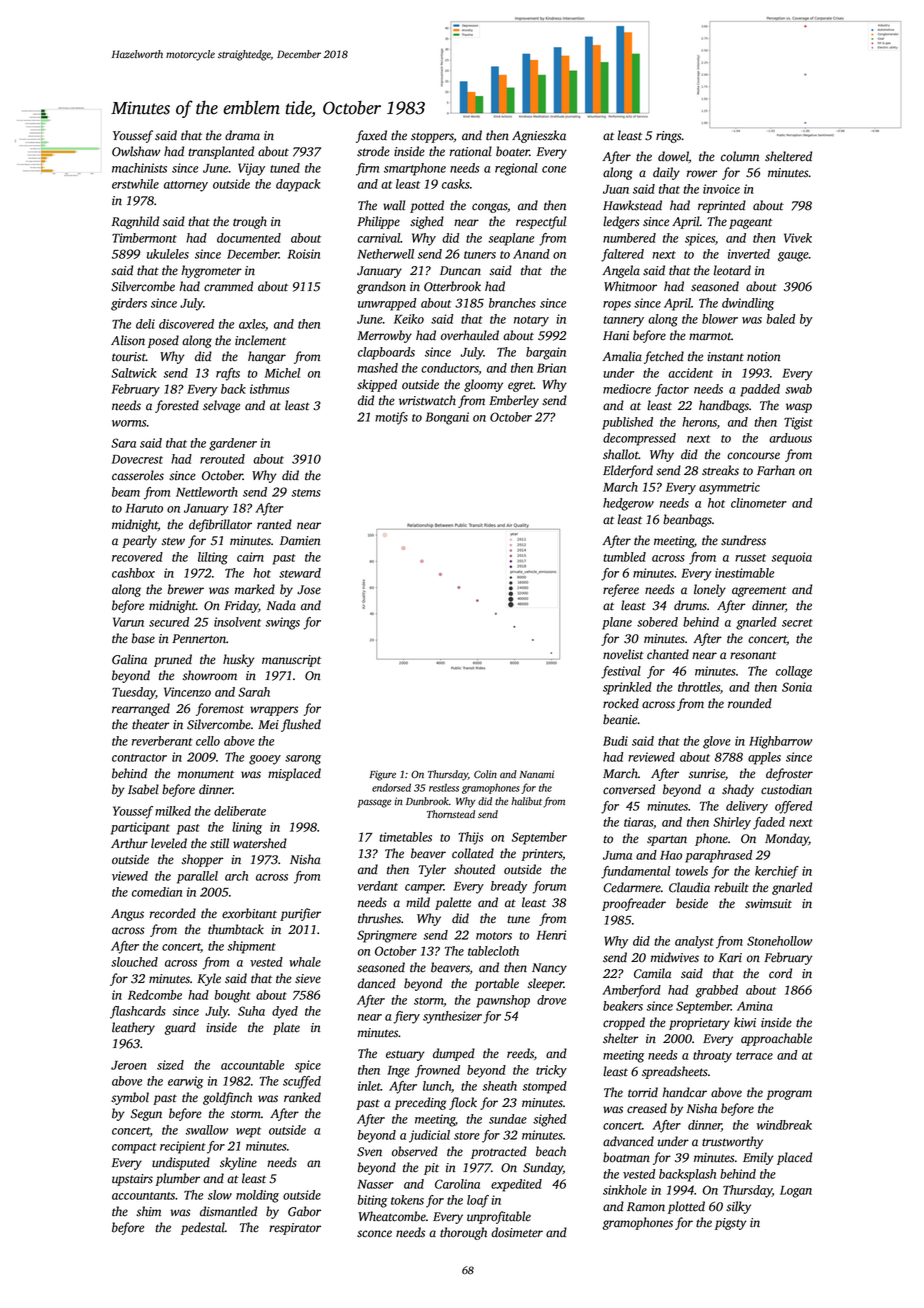 The width and height of the screenshot is (924, 1308). I want to click on baled, so click(781, 319).
